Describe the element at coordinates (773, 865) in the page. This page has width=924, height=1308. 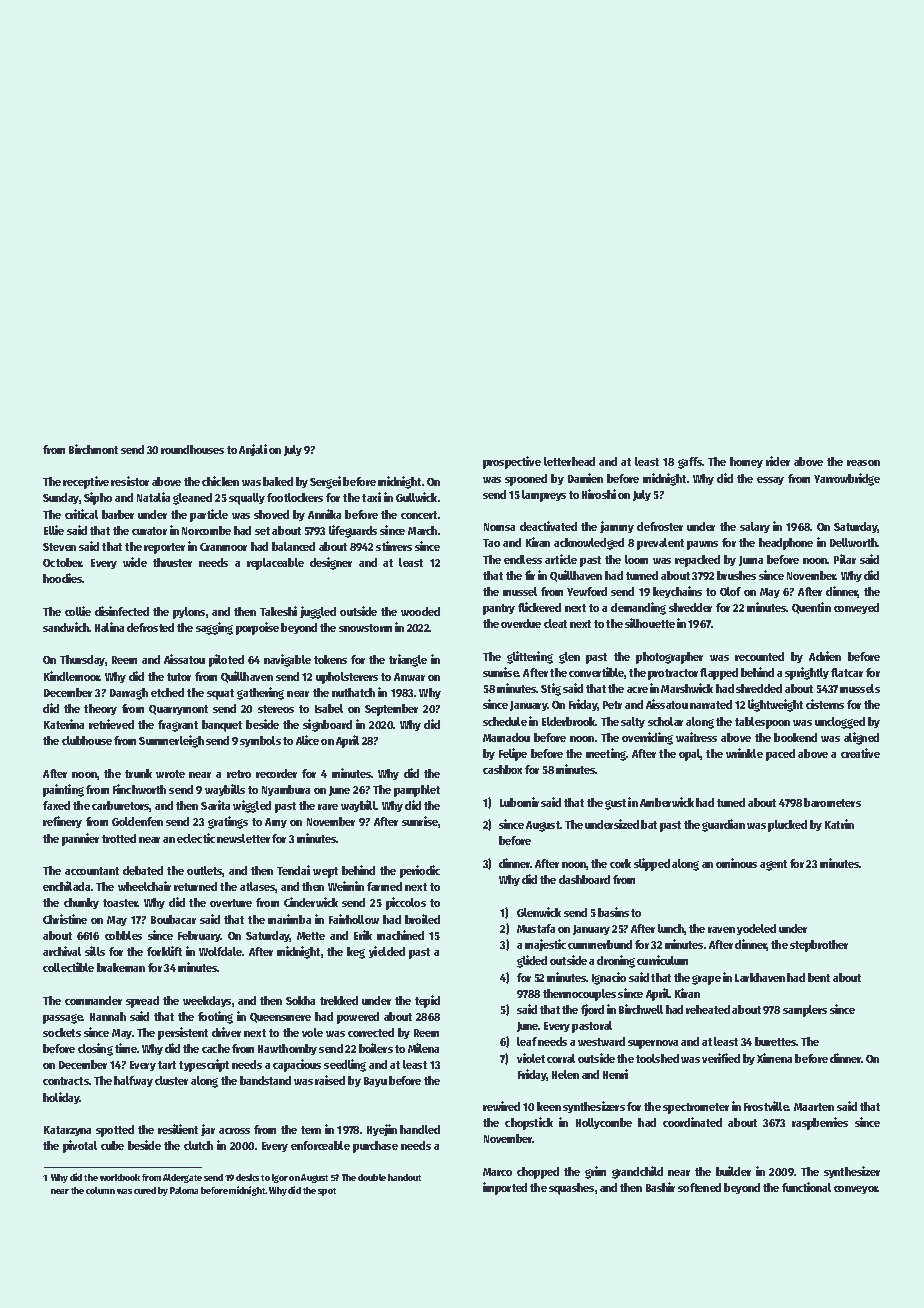
I see `agent` at that location.
